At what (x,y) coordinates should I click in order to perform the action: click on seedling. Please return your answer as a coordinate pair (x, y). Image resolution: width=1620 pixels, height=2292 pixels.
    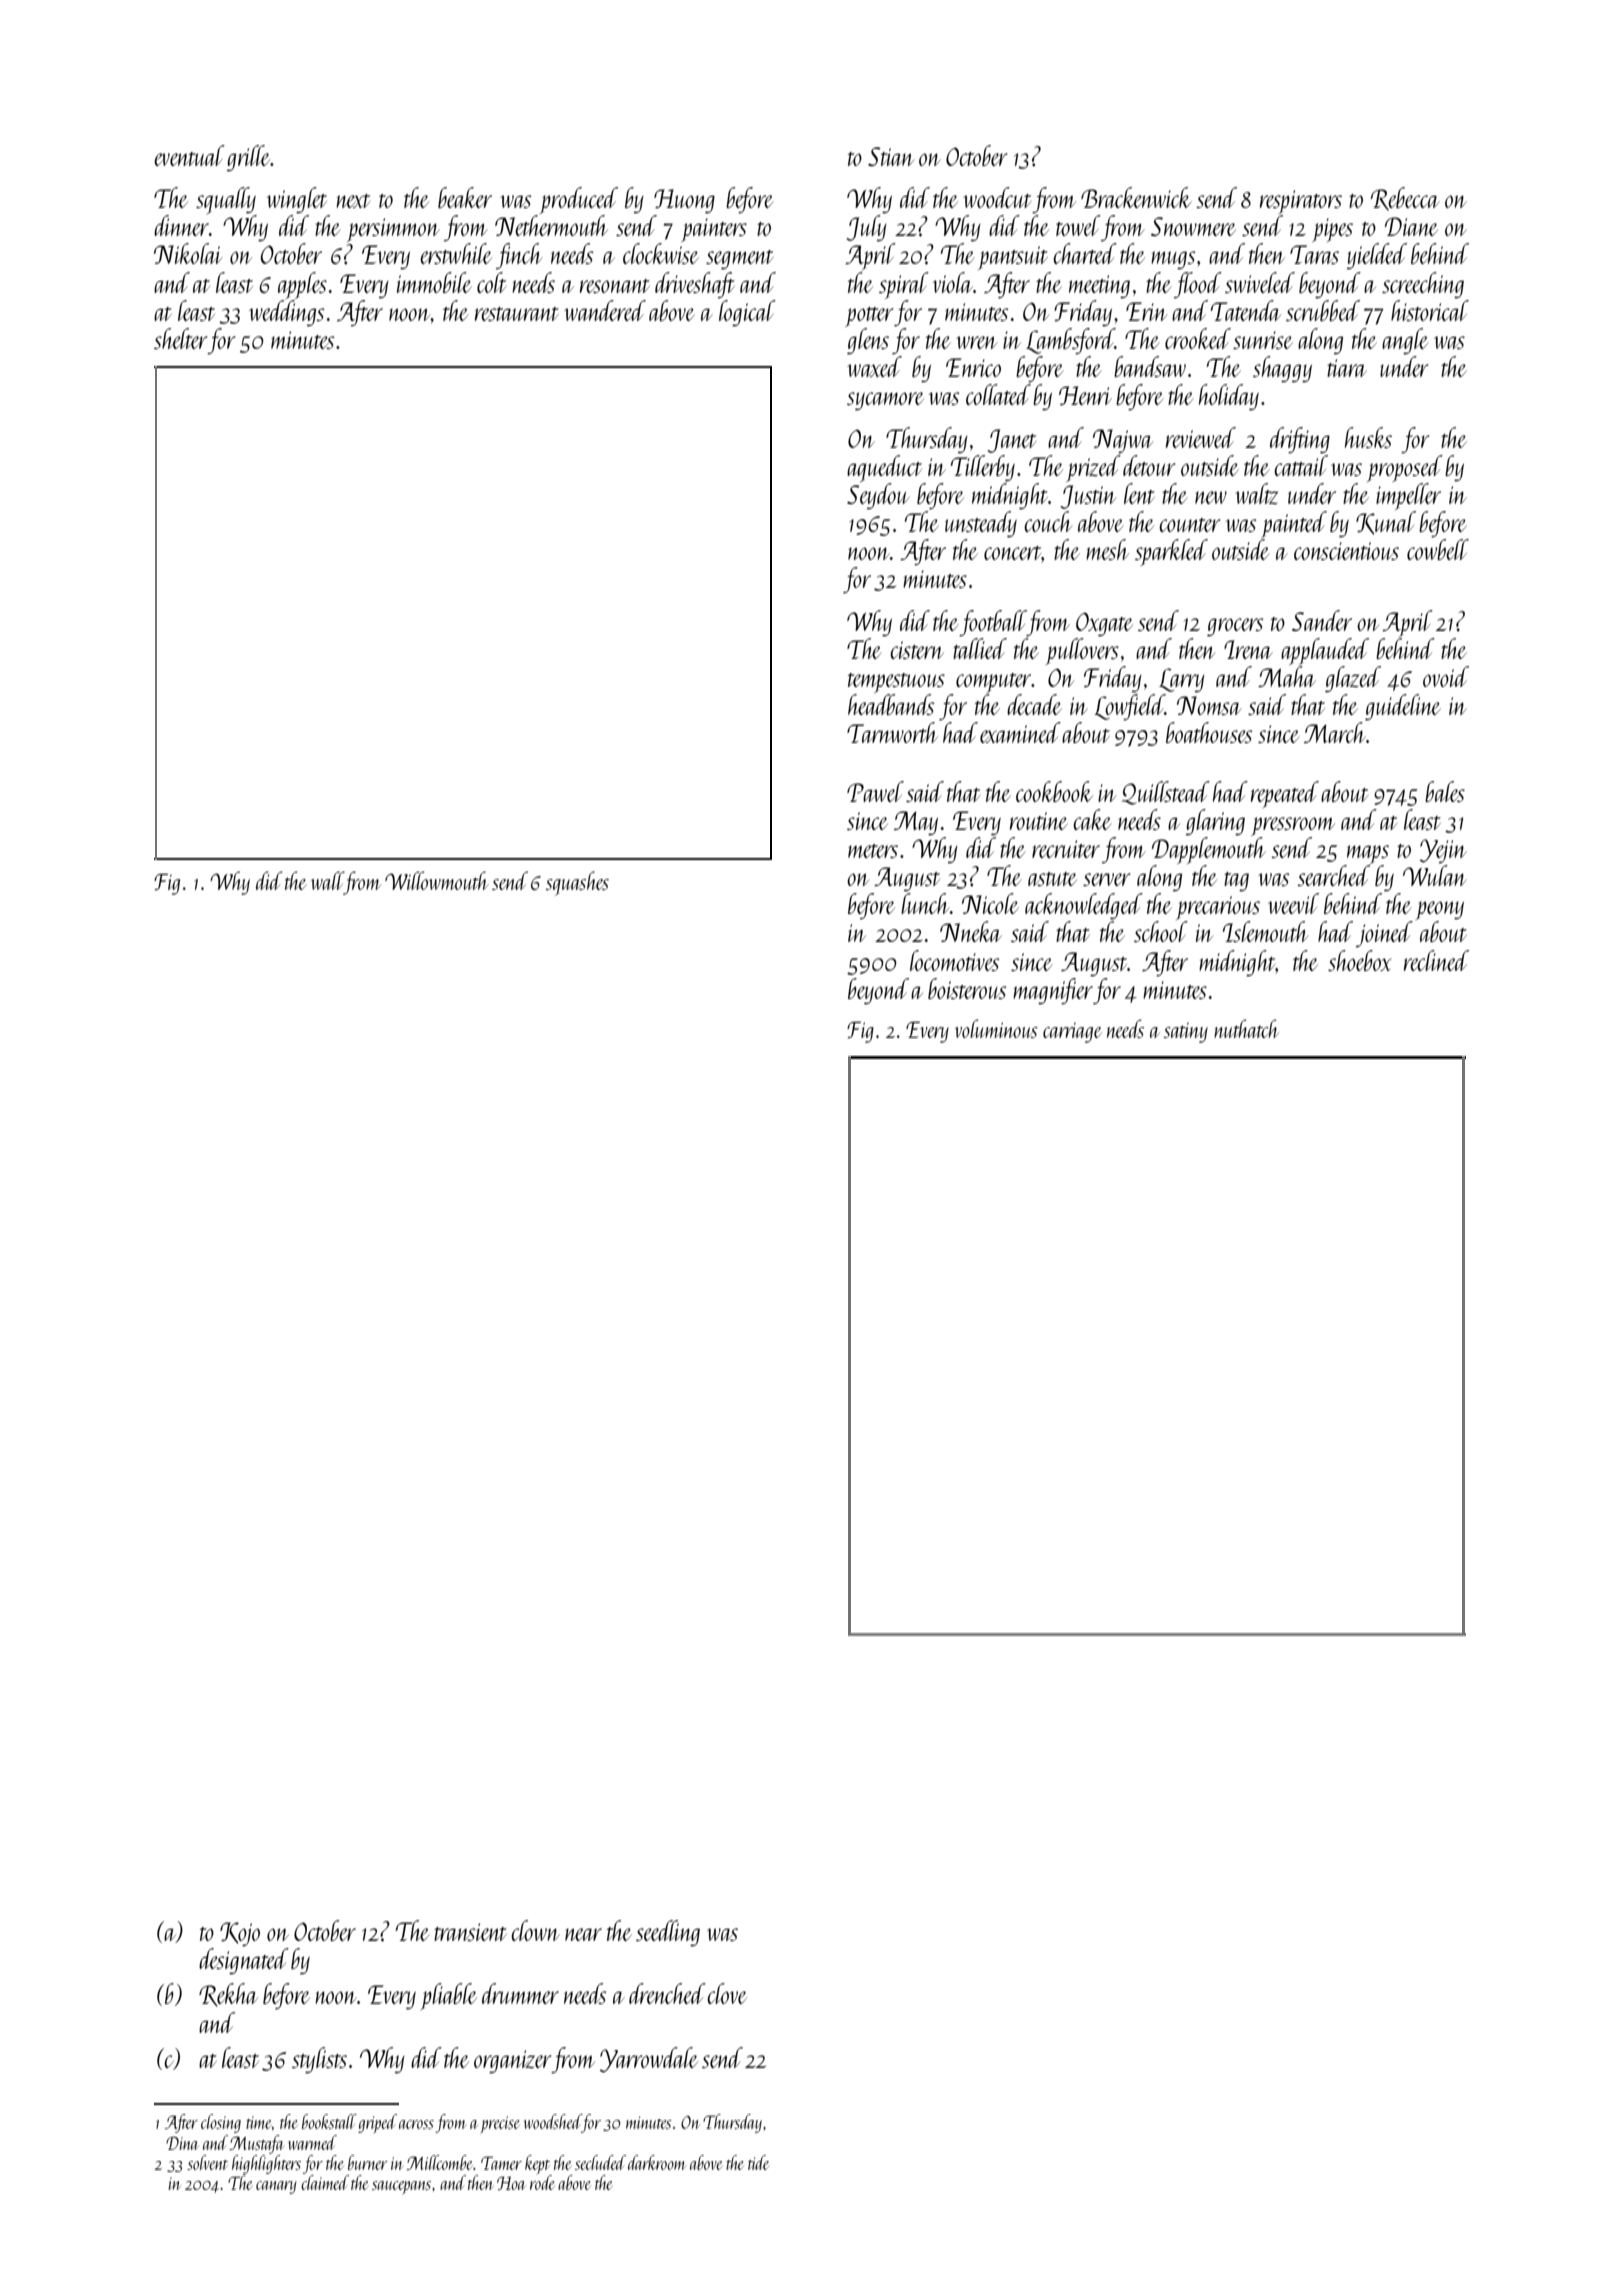
    Looking at the image, I should click on (668, 1933).
